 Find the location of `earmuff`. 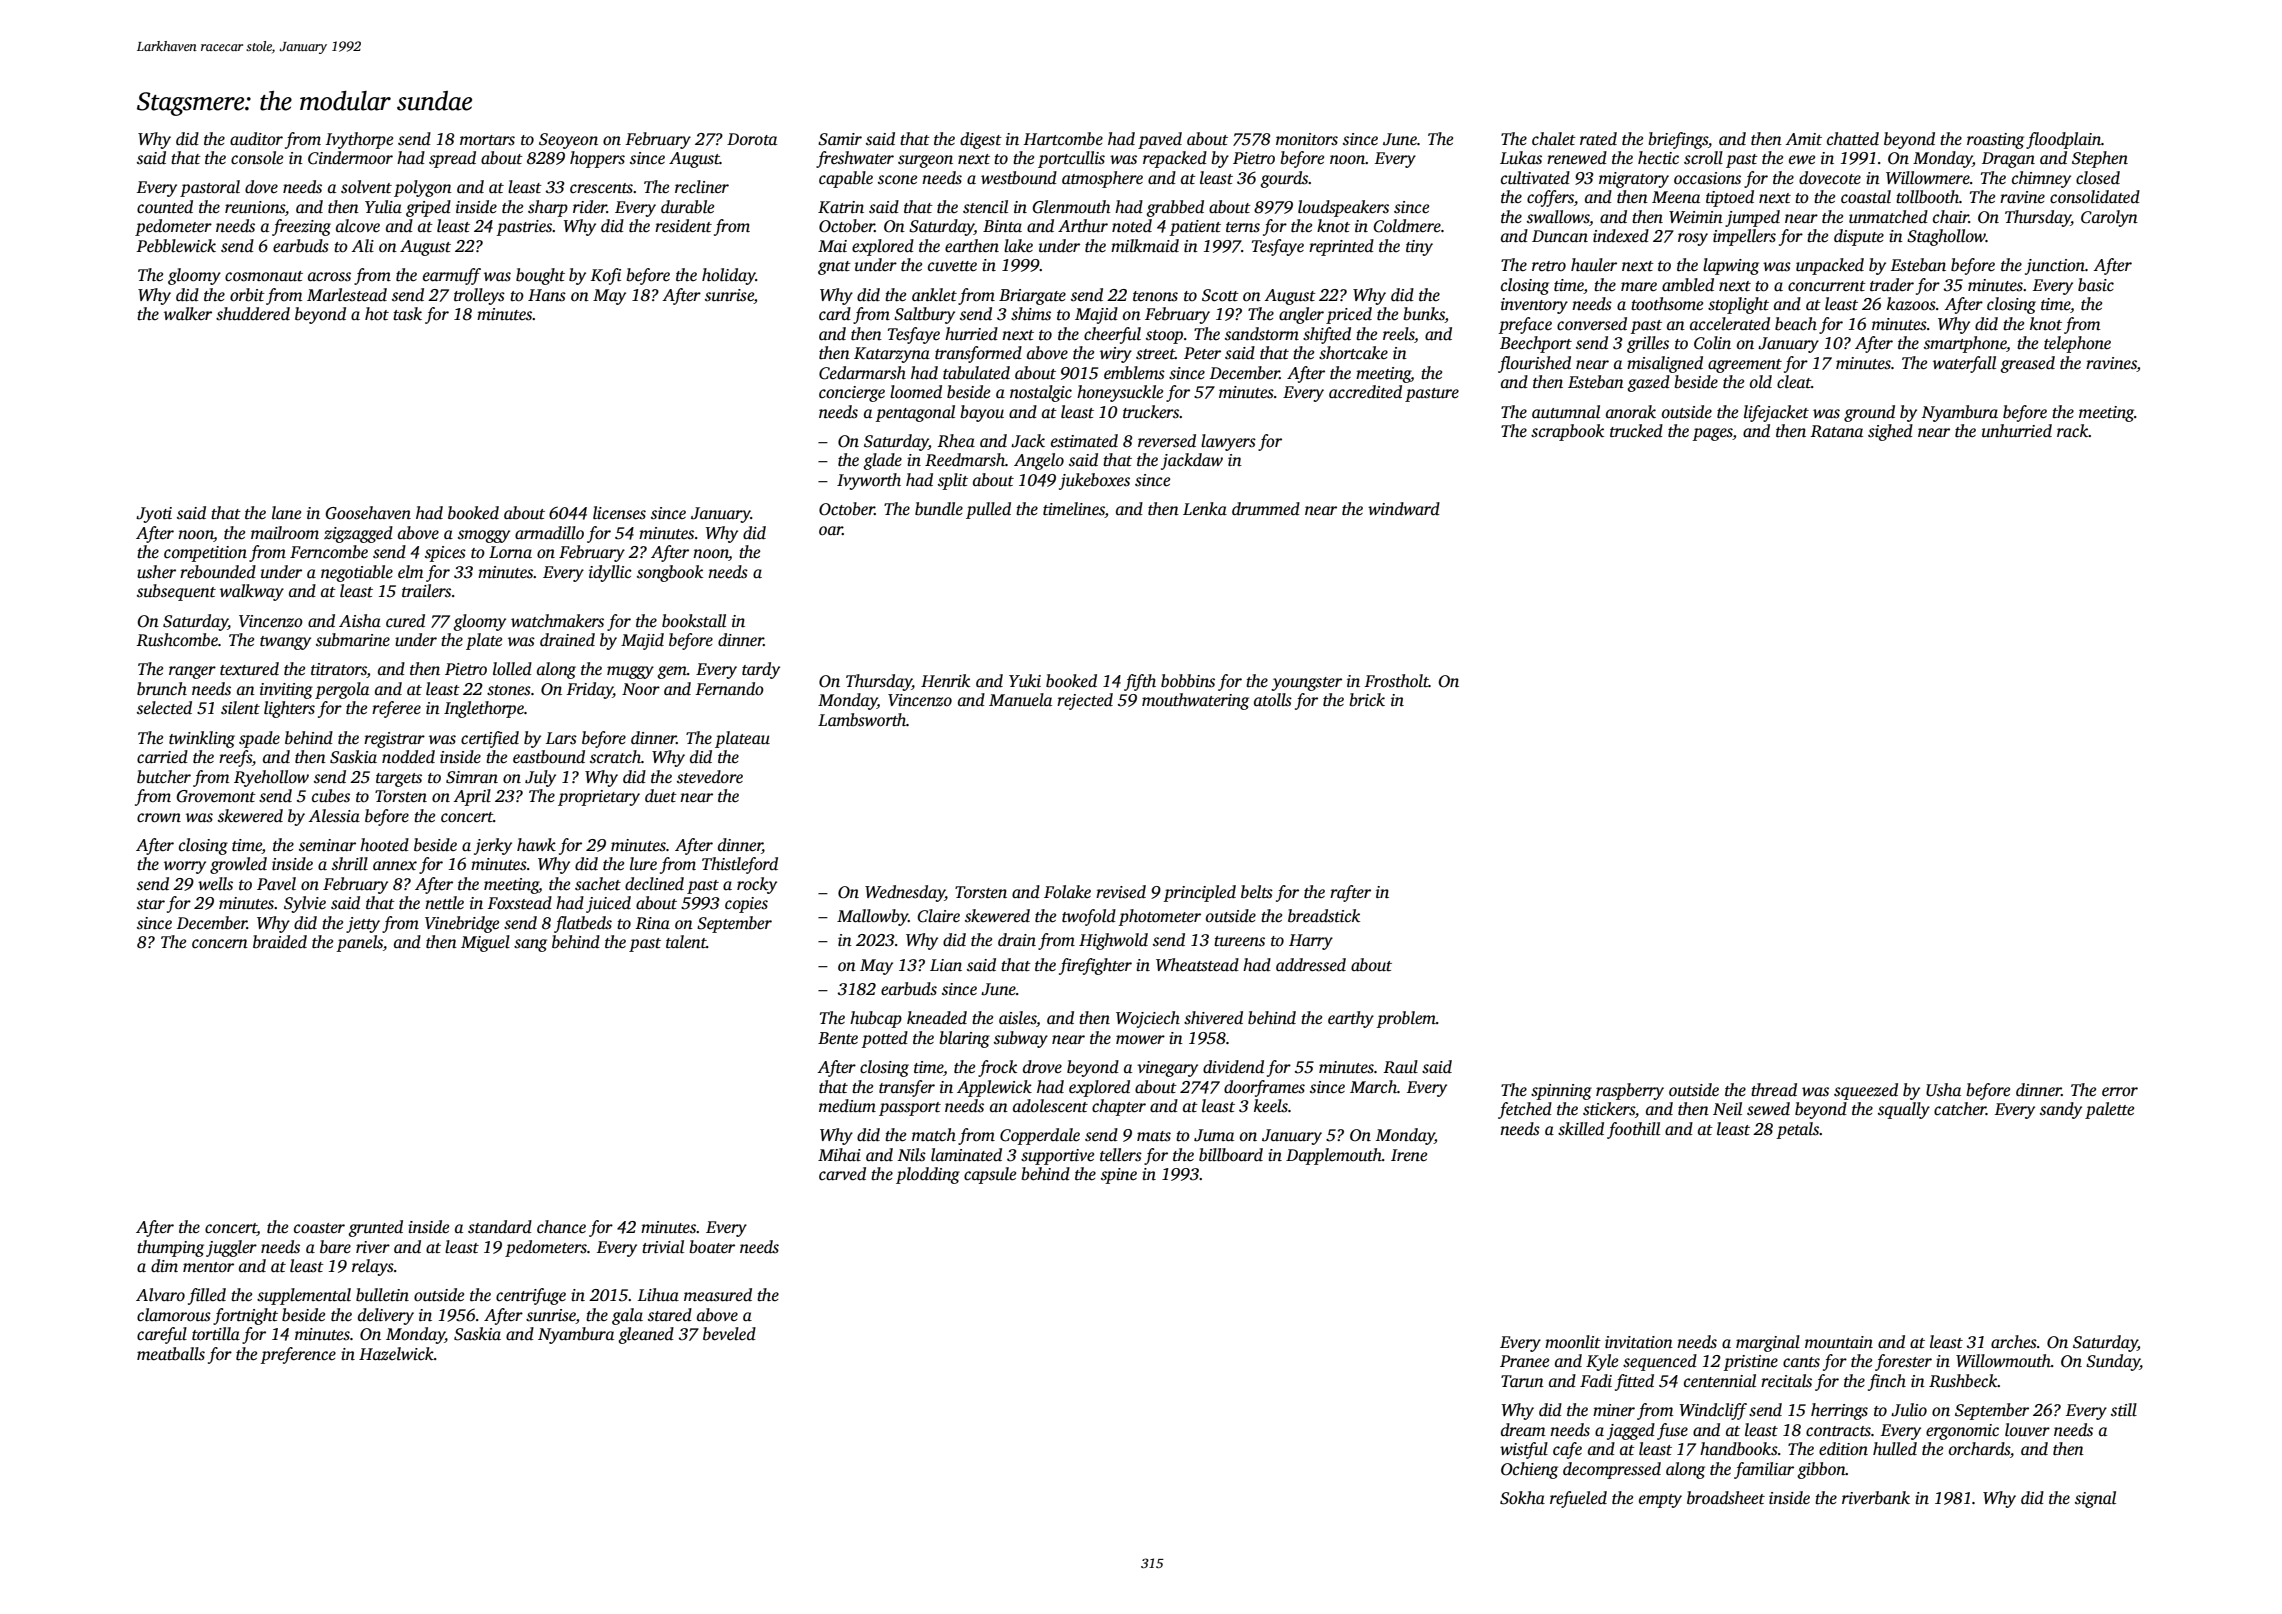

earmuff is located at coordinates (452, 276).
